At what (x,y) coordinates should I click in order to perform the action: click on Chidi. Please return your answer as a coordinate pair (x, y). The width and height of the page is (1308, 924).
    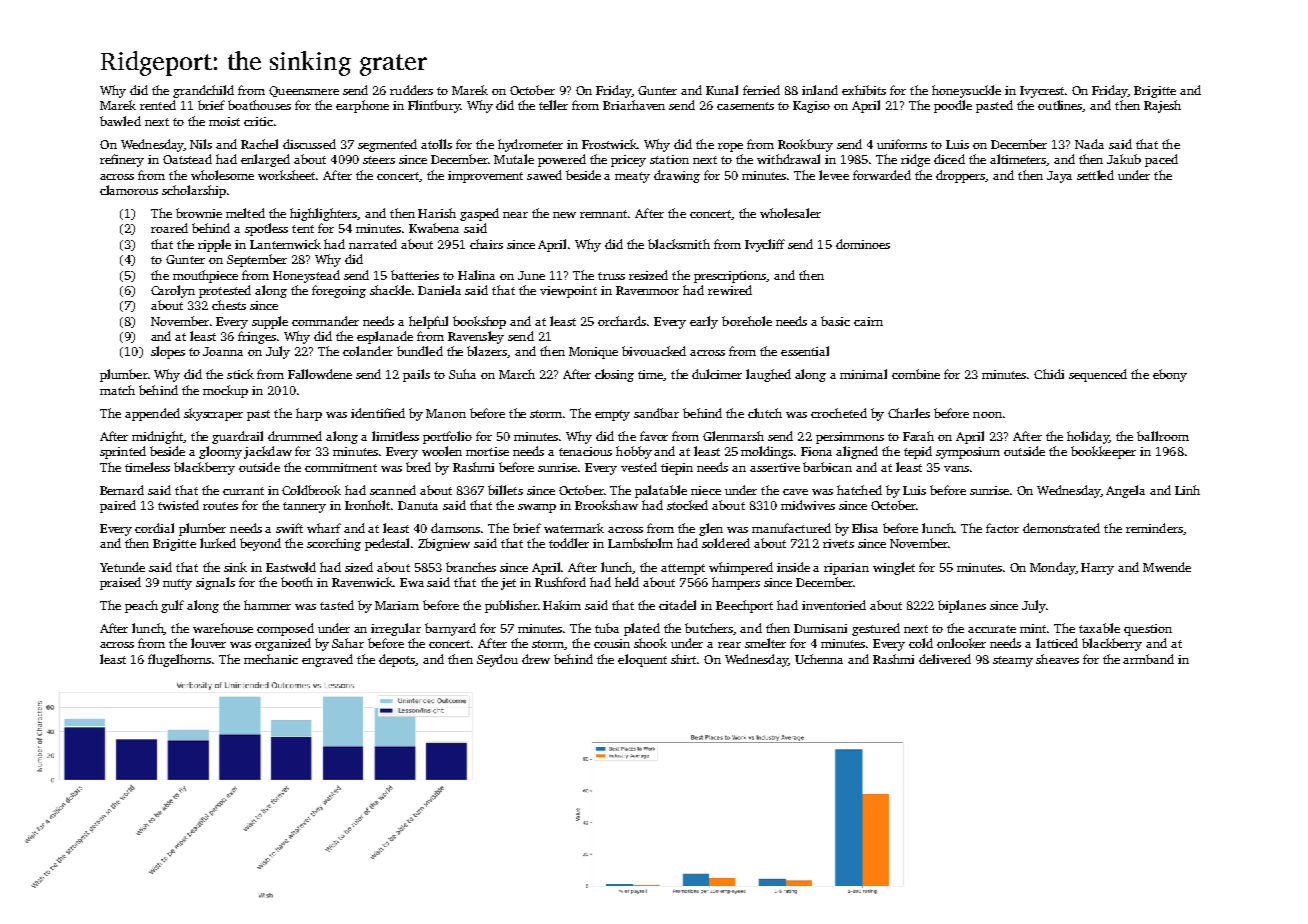
    Looking at the image, I should click on (1049, 374).
